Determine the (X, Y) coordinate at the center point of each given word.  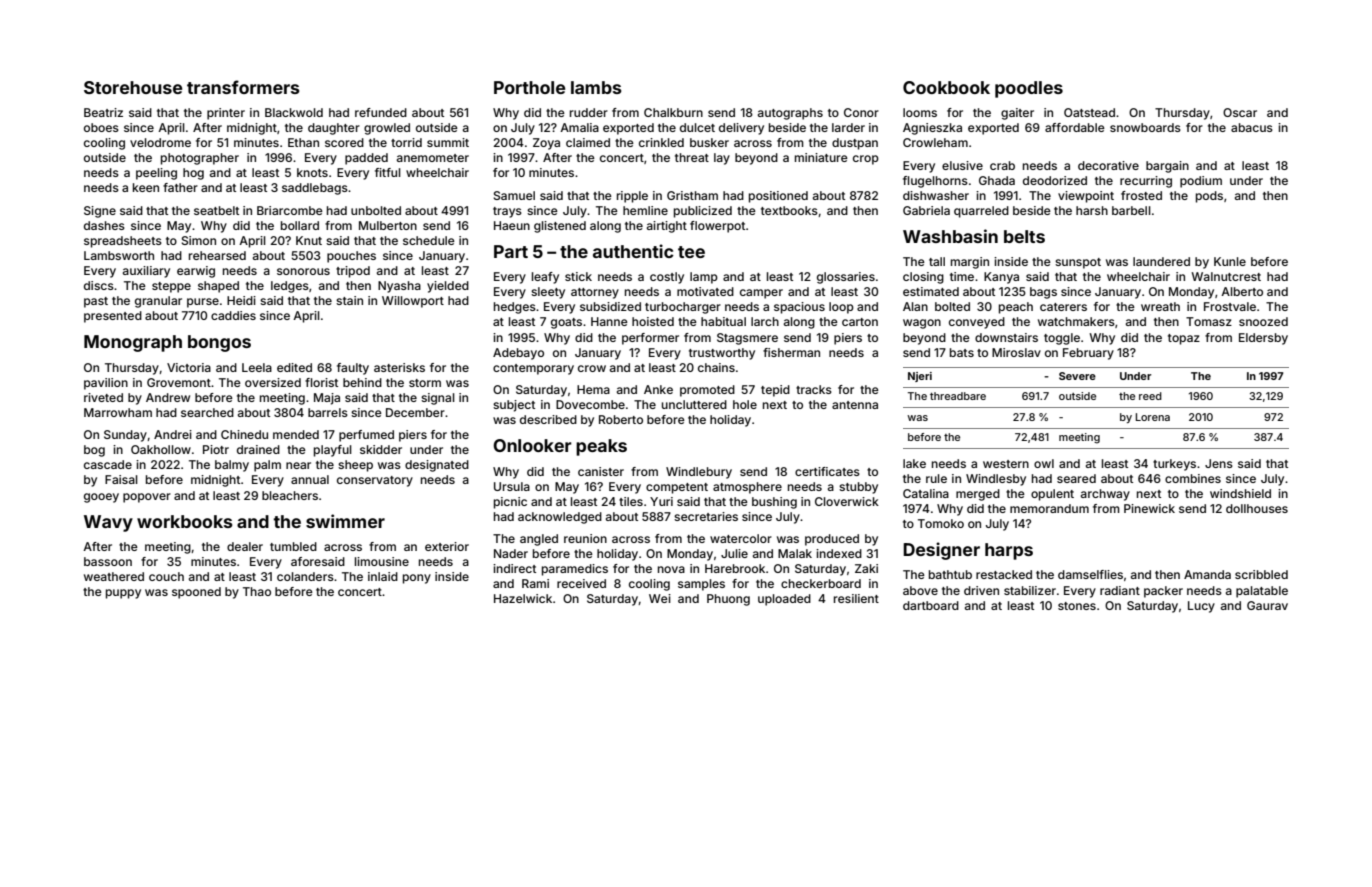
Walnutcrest (1226, 276)
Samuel (514, 195)
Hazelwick (523, 598)
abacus (1252, 127)
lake (914, 463)
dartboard (931, 605)
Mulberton (388, 225)
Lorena (1153, 417)
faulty (353, 369)
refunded (381, 112)
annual (310, 479)
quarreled (981, 212)
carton (860, 322)
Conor (861, 112)
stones (1077, 606)
